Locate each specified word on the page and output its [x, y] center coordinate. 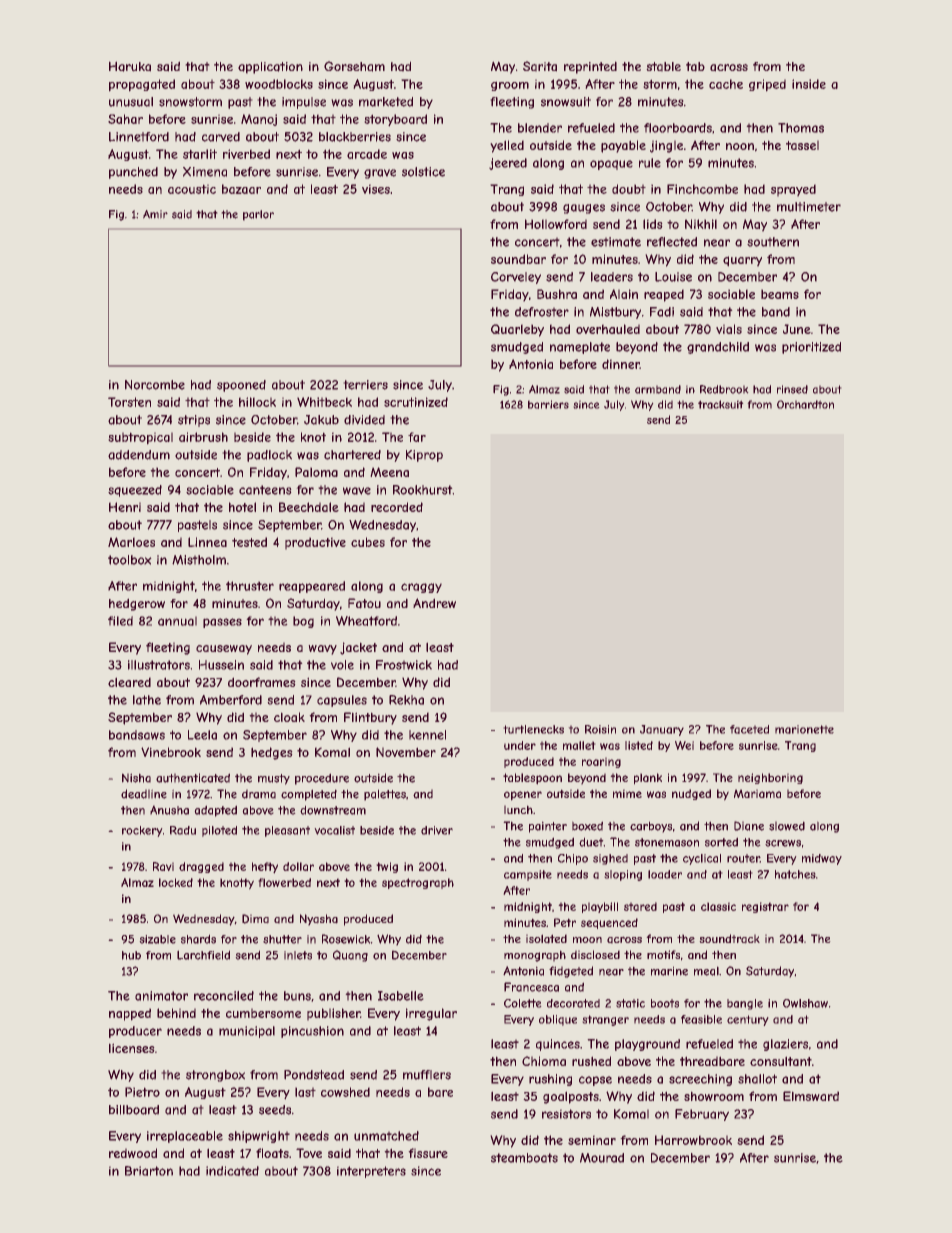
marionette [804, 729]
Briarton [149, 1171]
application [270, 68]
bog [303, 622]
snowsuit [566, 102]
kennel [427, 735]
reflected [672, 242]
